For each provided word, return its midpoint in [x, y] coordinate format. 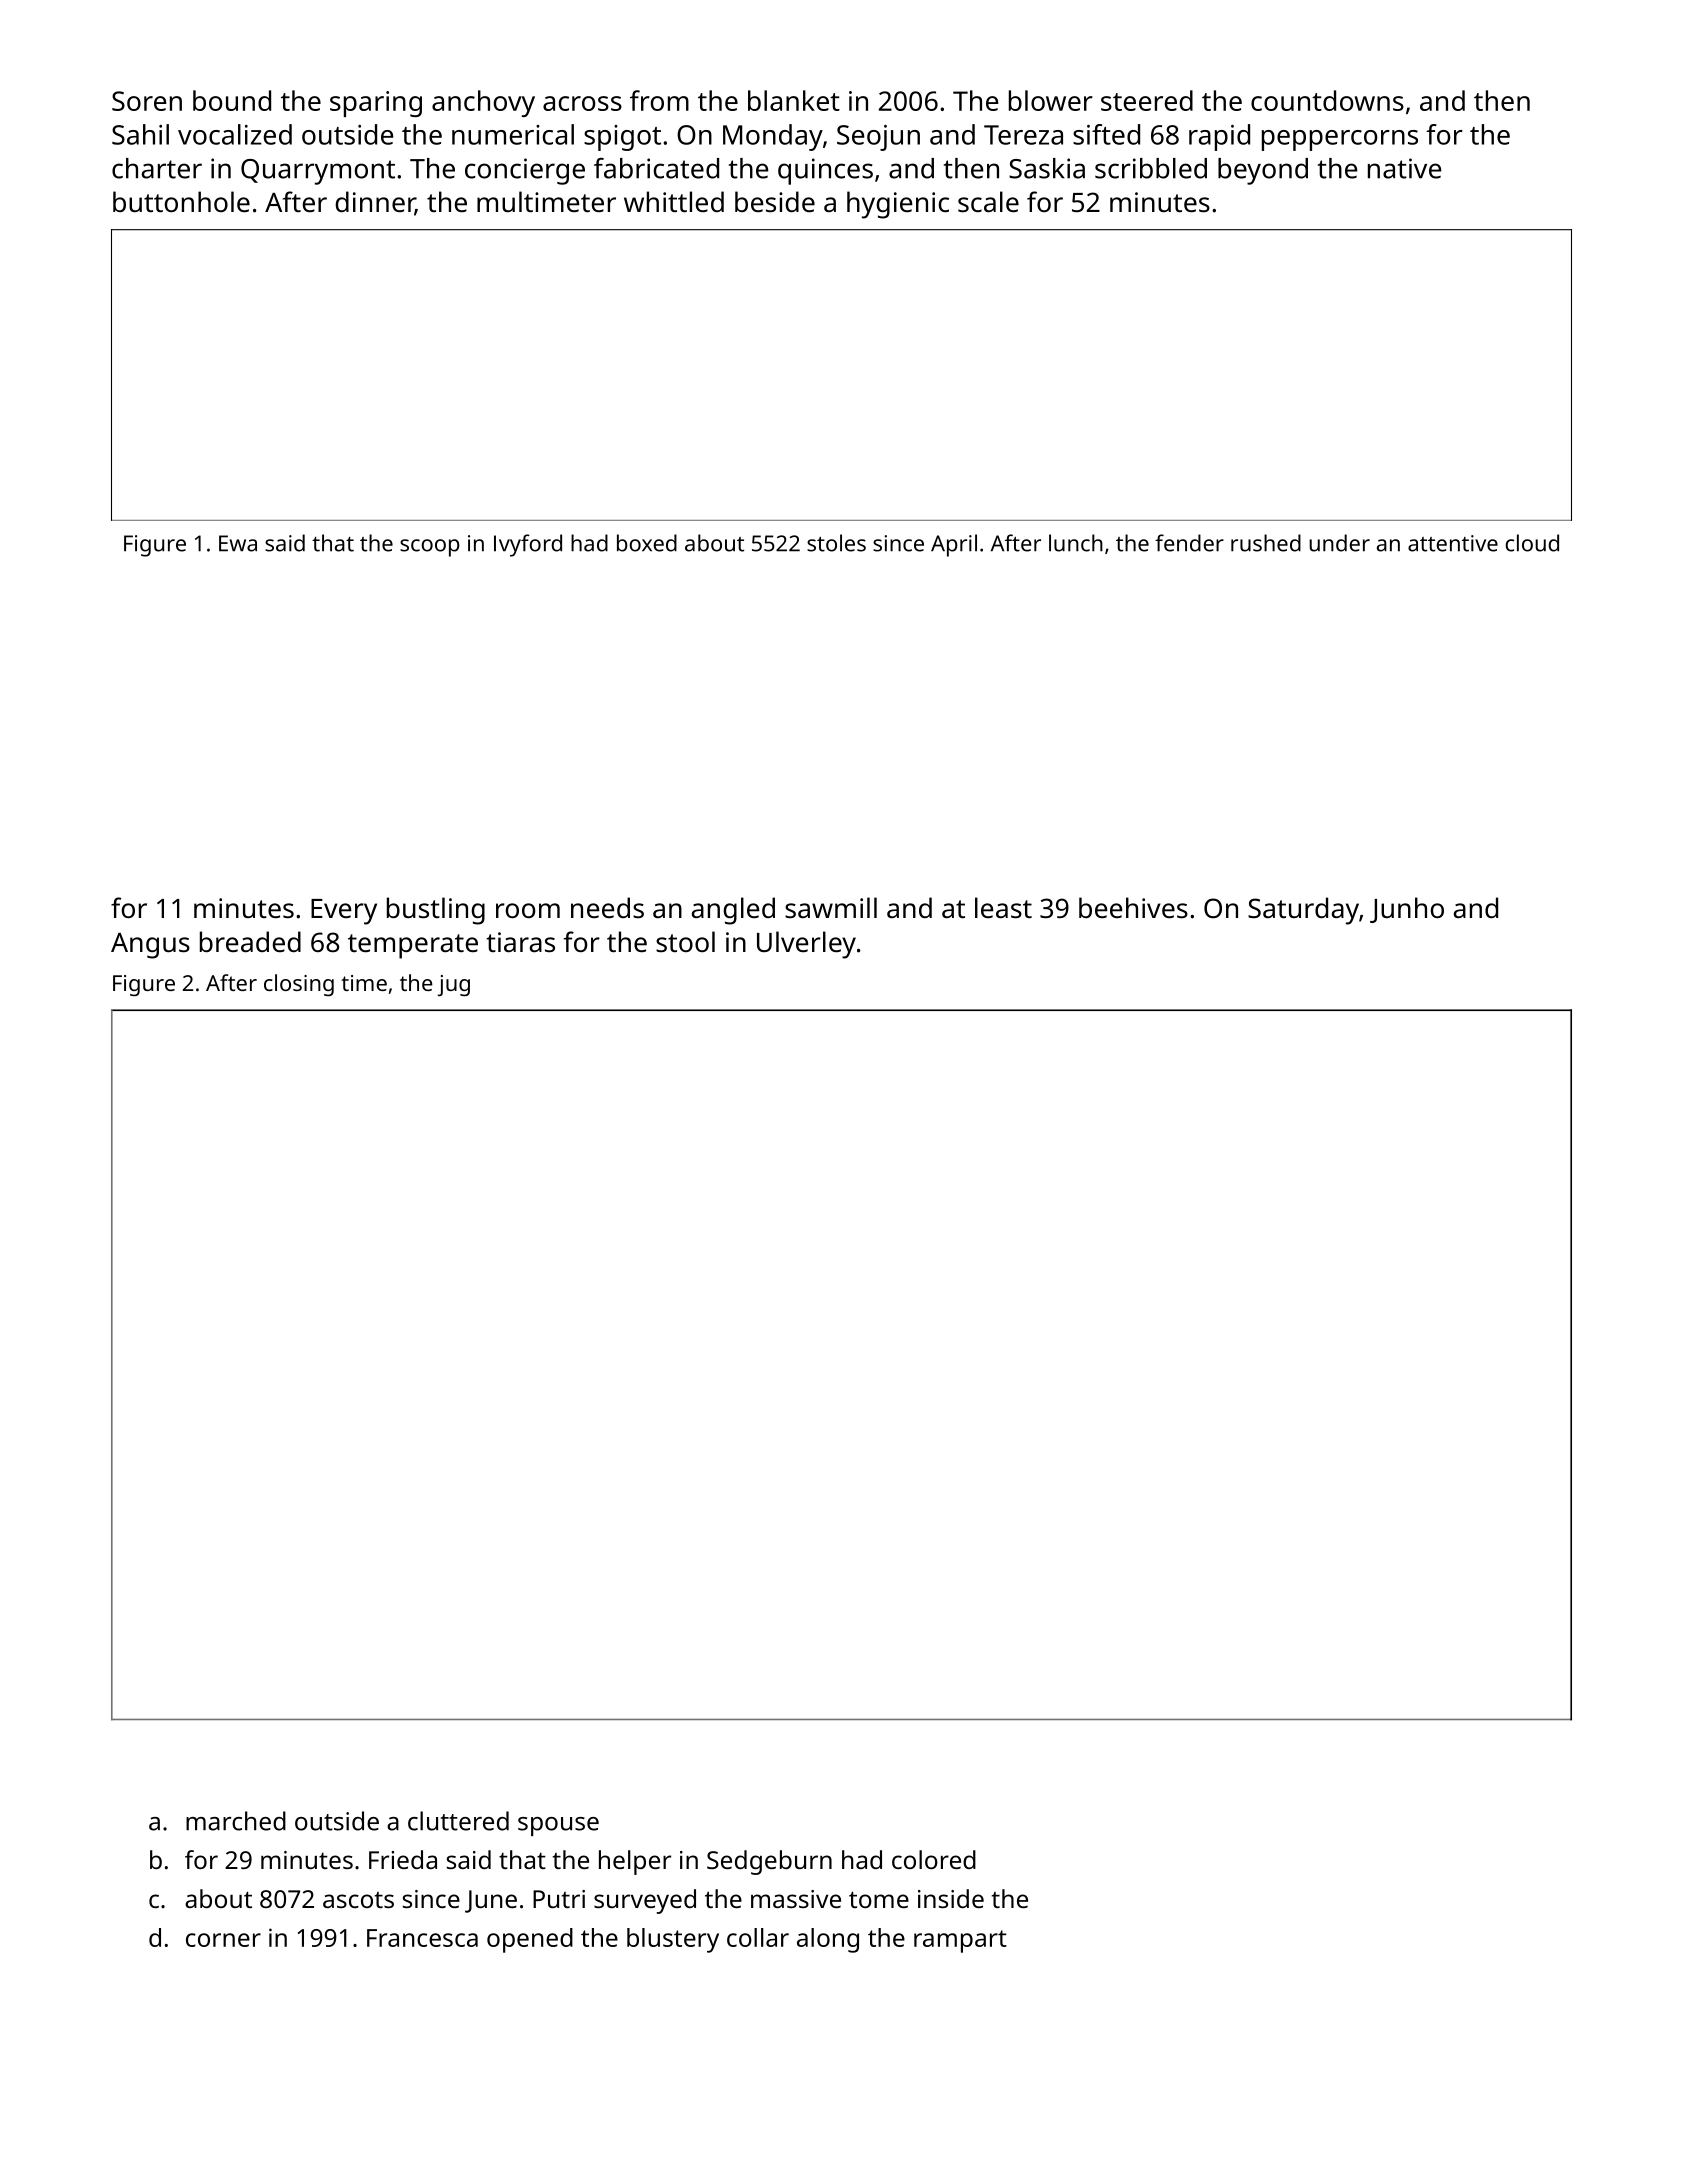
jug [454, 985]
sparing [376, 104]
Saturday [1303, 911]
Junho [1407, 910]
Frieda [403, 1859]
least [1003, 908]
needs [607, 907]
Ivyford [528, 545]
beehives [1133, 908]
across [582, 103]
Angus [150, 946]
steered [1147, 100]
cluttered [458, 1821]
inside [951, 1898]
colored [934, 1859]
